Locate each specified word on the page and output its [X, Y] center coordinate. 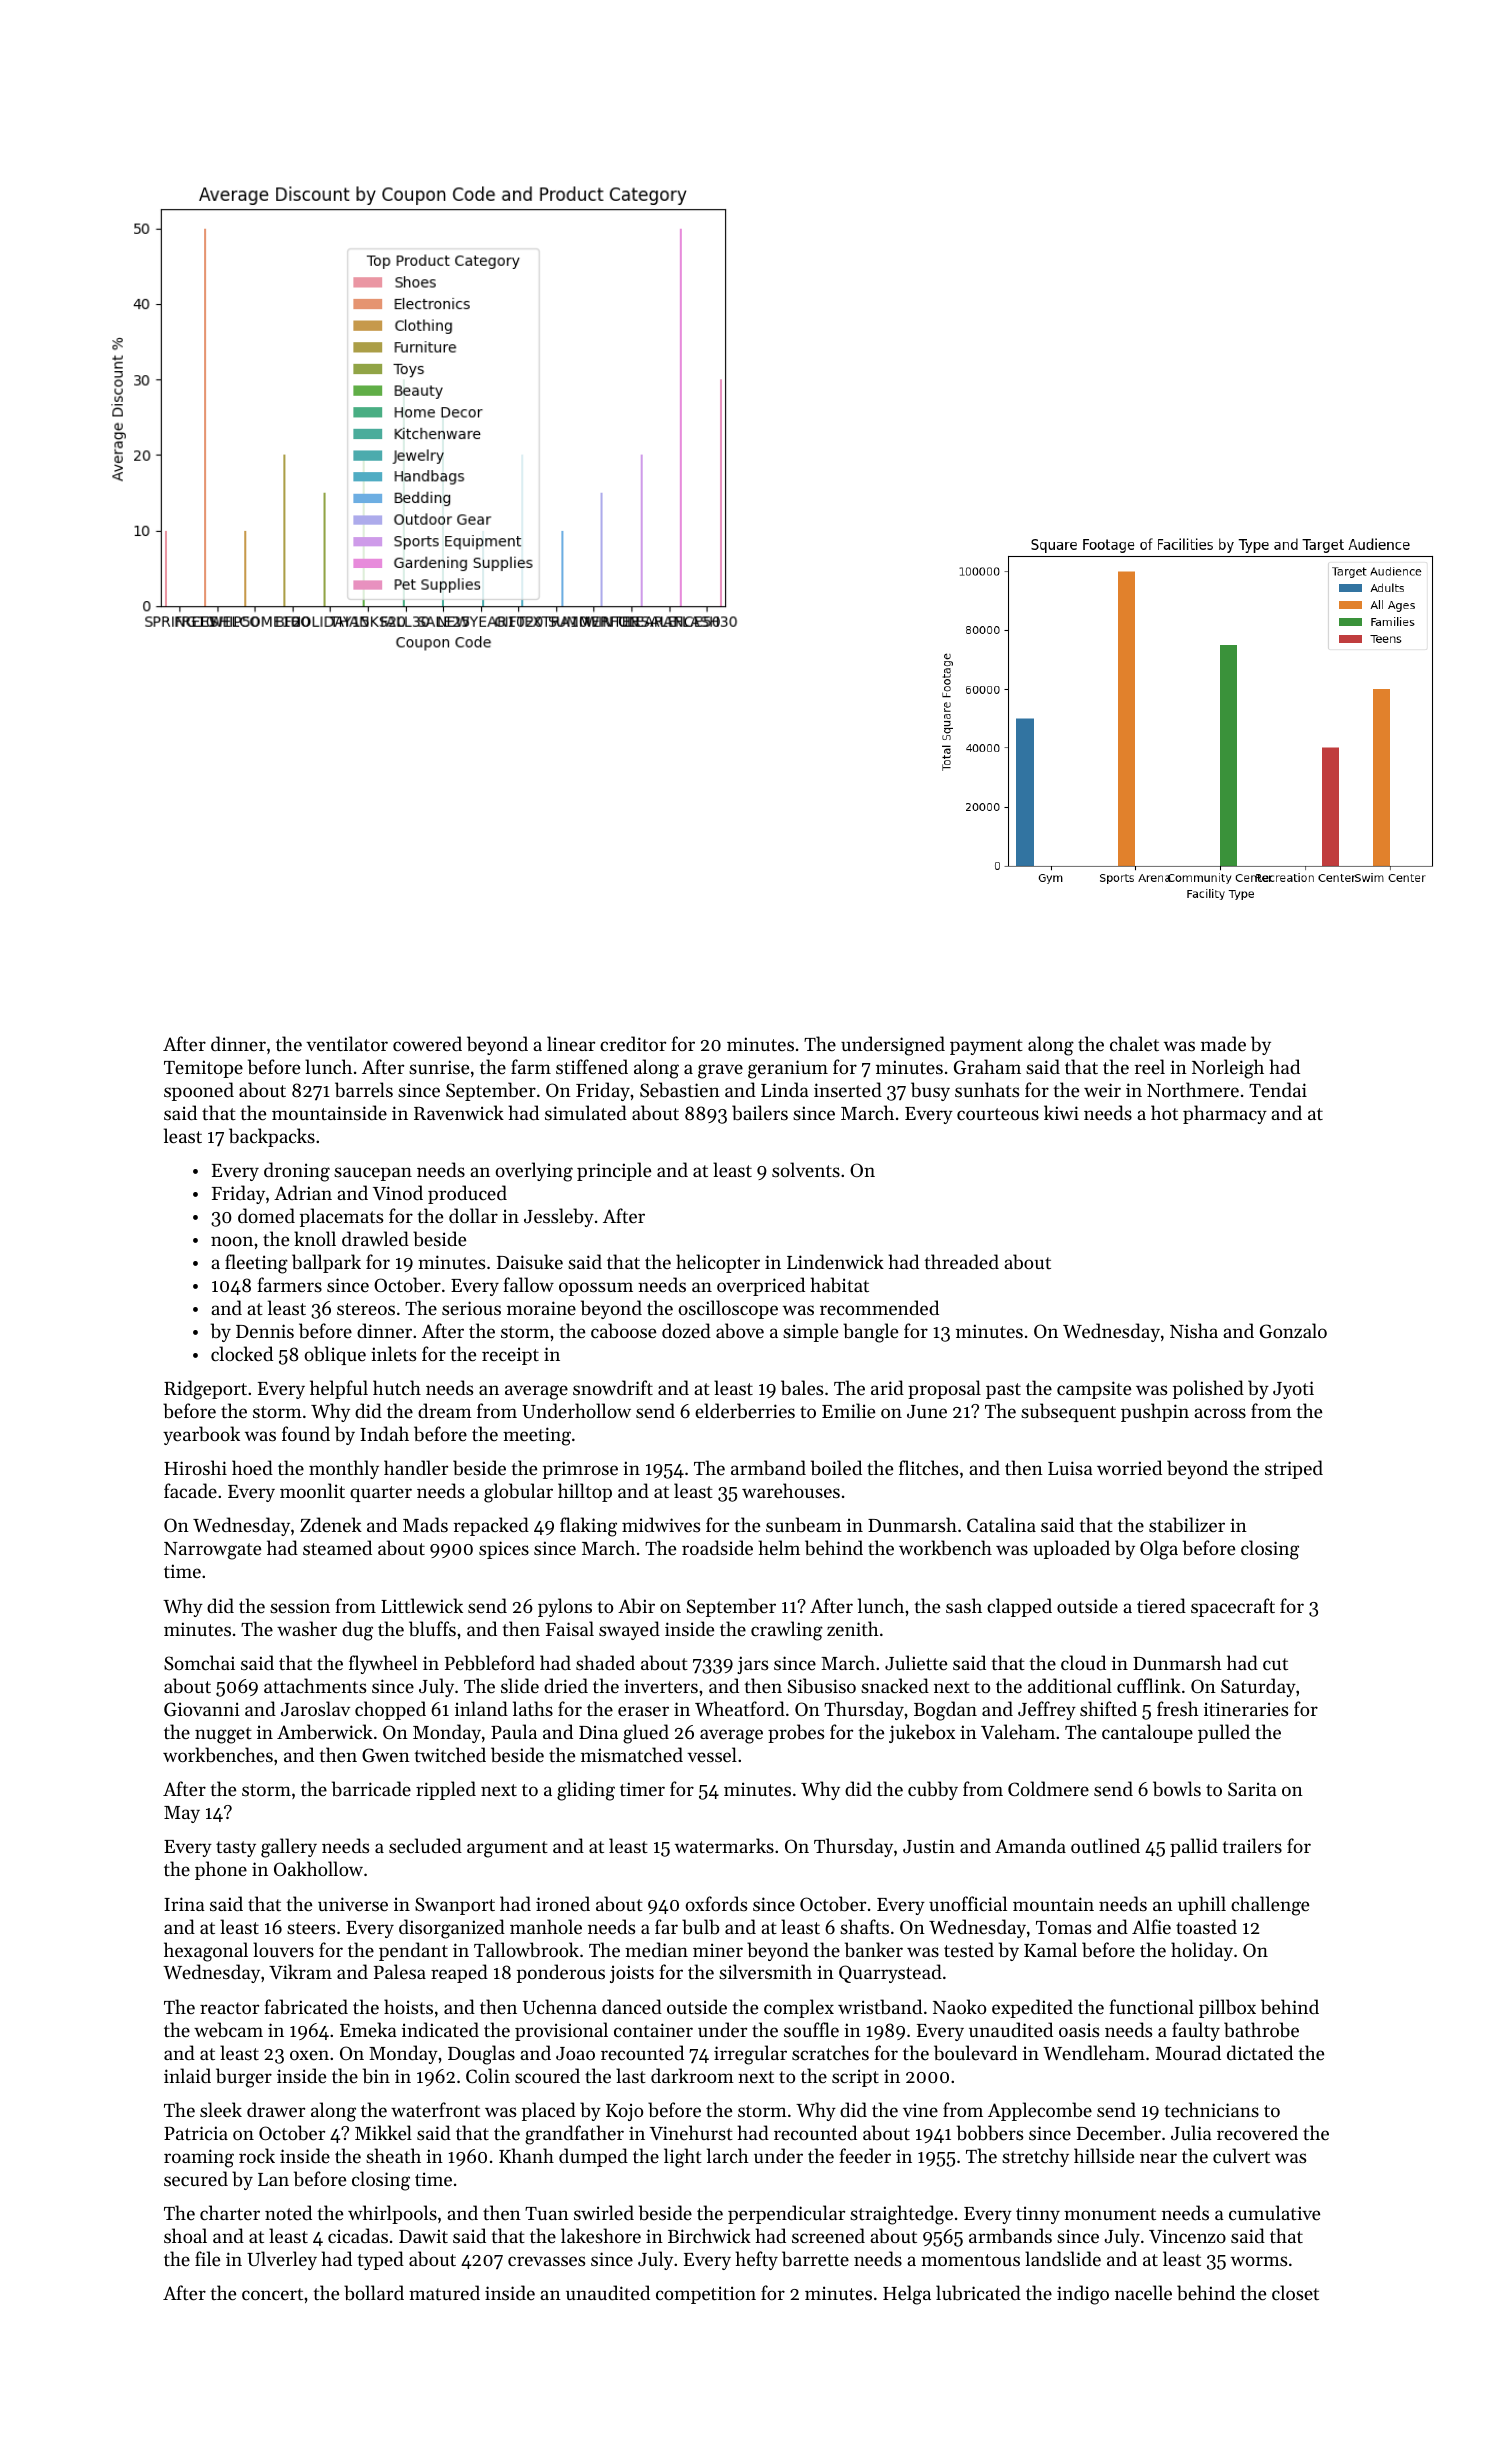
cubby [933, 1790]
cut [1275, 1664]
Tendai [1278, 1089]
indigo [1083, 2295]
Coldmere [1048, 1789]
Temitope [203, 1069]
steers [311, 1928]
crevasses [546, 2261]
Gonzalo [1293, 1331]
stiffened [592, 1066]
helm [779, 1547]
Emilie [848, 1410]
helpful [339, 1389]
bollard [374, 2292]
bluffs [432, 1629]
